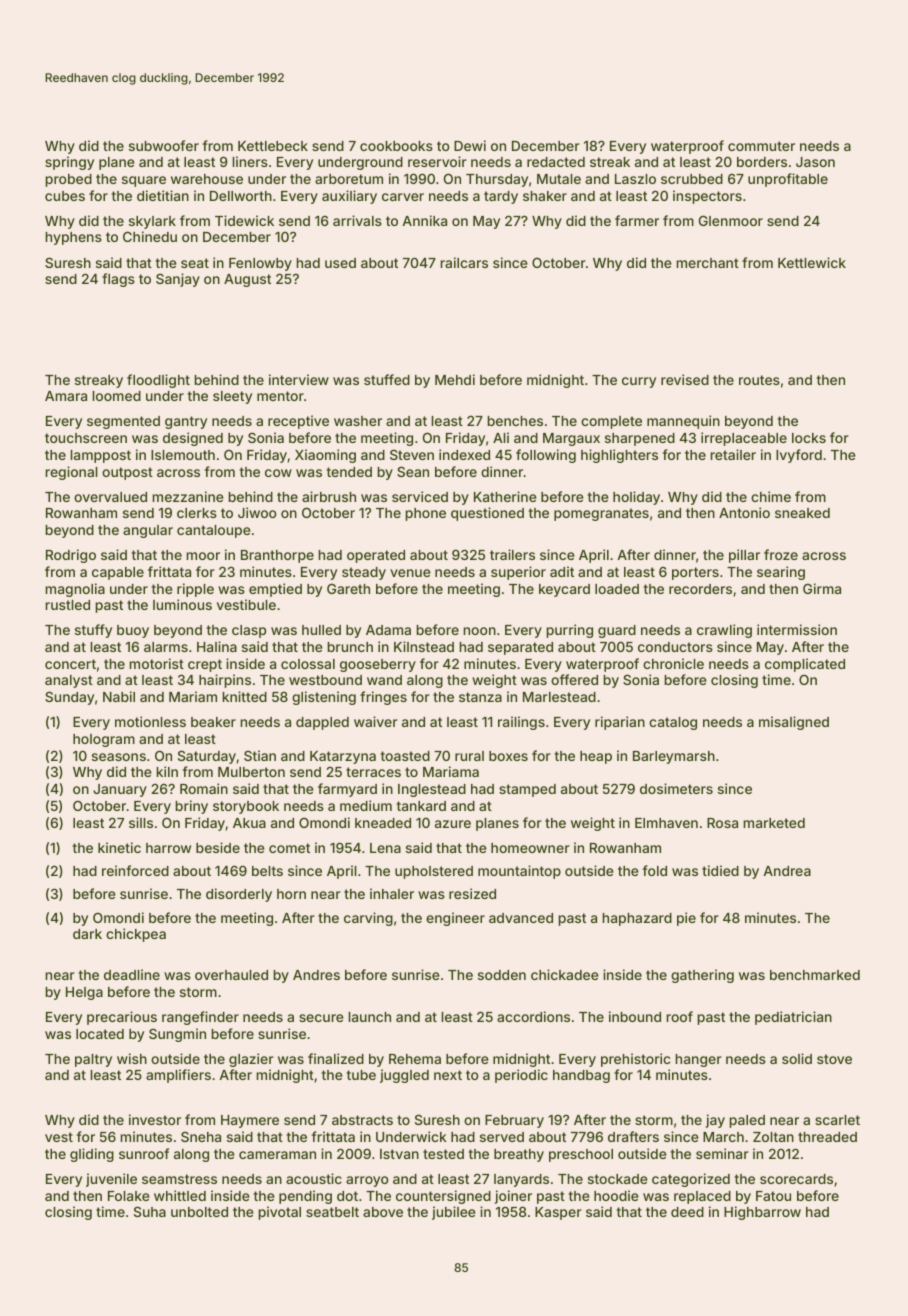 The height and width of the screenshot is (1316, 908). Describe the element at coordinates (361, 1075) in the screenshot. I see `tube` at that location.
